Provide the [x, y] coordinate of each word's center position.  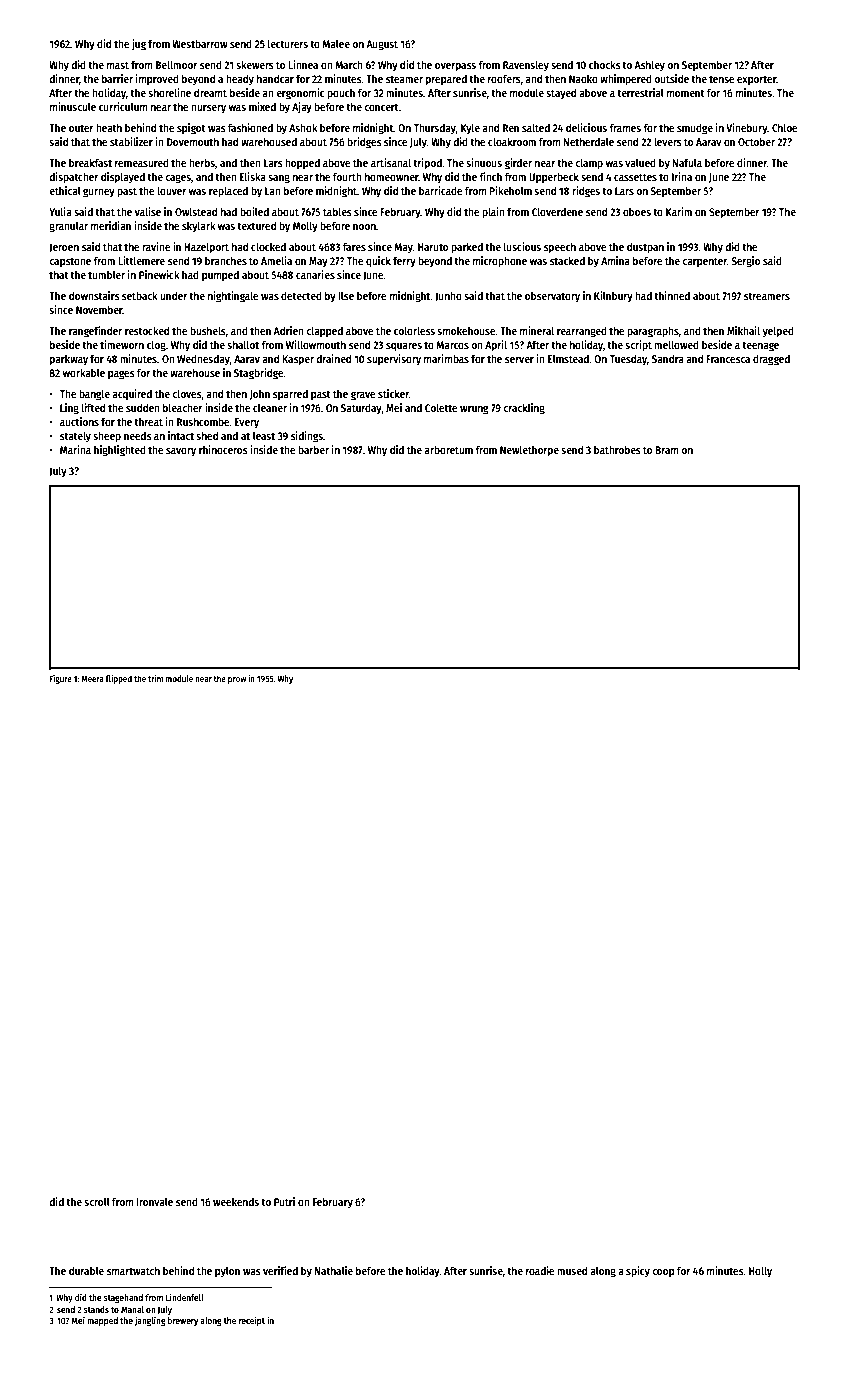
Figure [61, 679]
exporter [756, 81]
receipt [252, 1321]
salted [536, 127]
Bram [667, 450]
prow [237, 680]
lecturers [288, 43]
